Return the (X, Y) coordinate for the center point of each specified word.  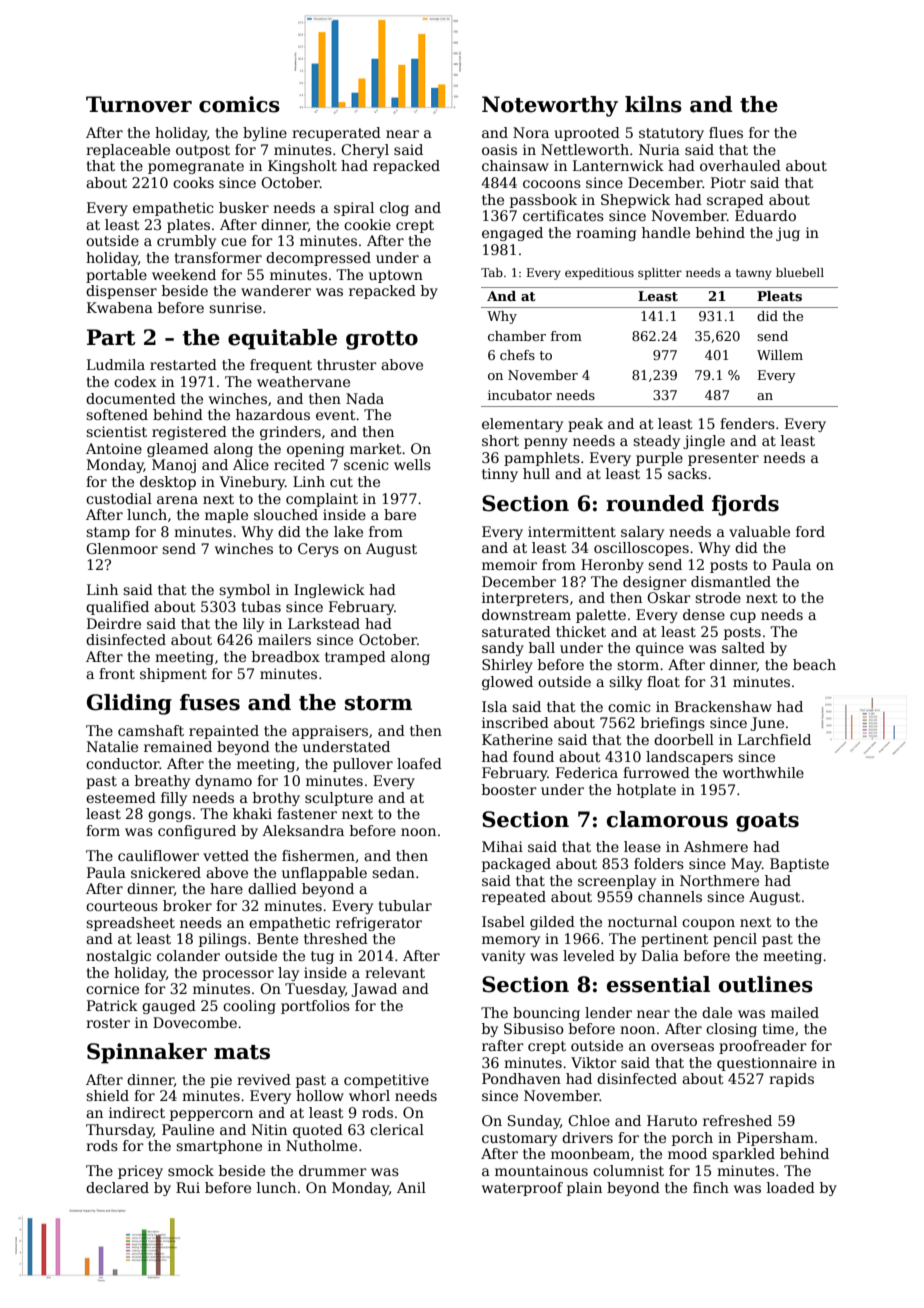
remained (178, 746)
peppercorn (211, 1115)
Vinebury (252, 483)
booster (509, 789)
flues (726, 132)
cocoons (552, 184)
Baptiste (799, 865)
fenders (747, 423)
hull (536, 473)
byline (265, 134)
